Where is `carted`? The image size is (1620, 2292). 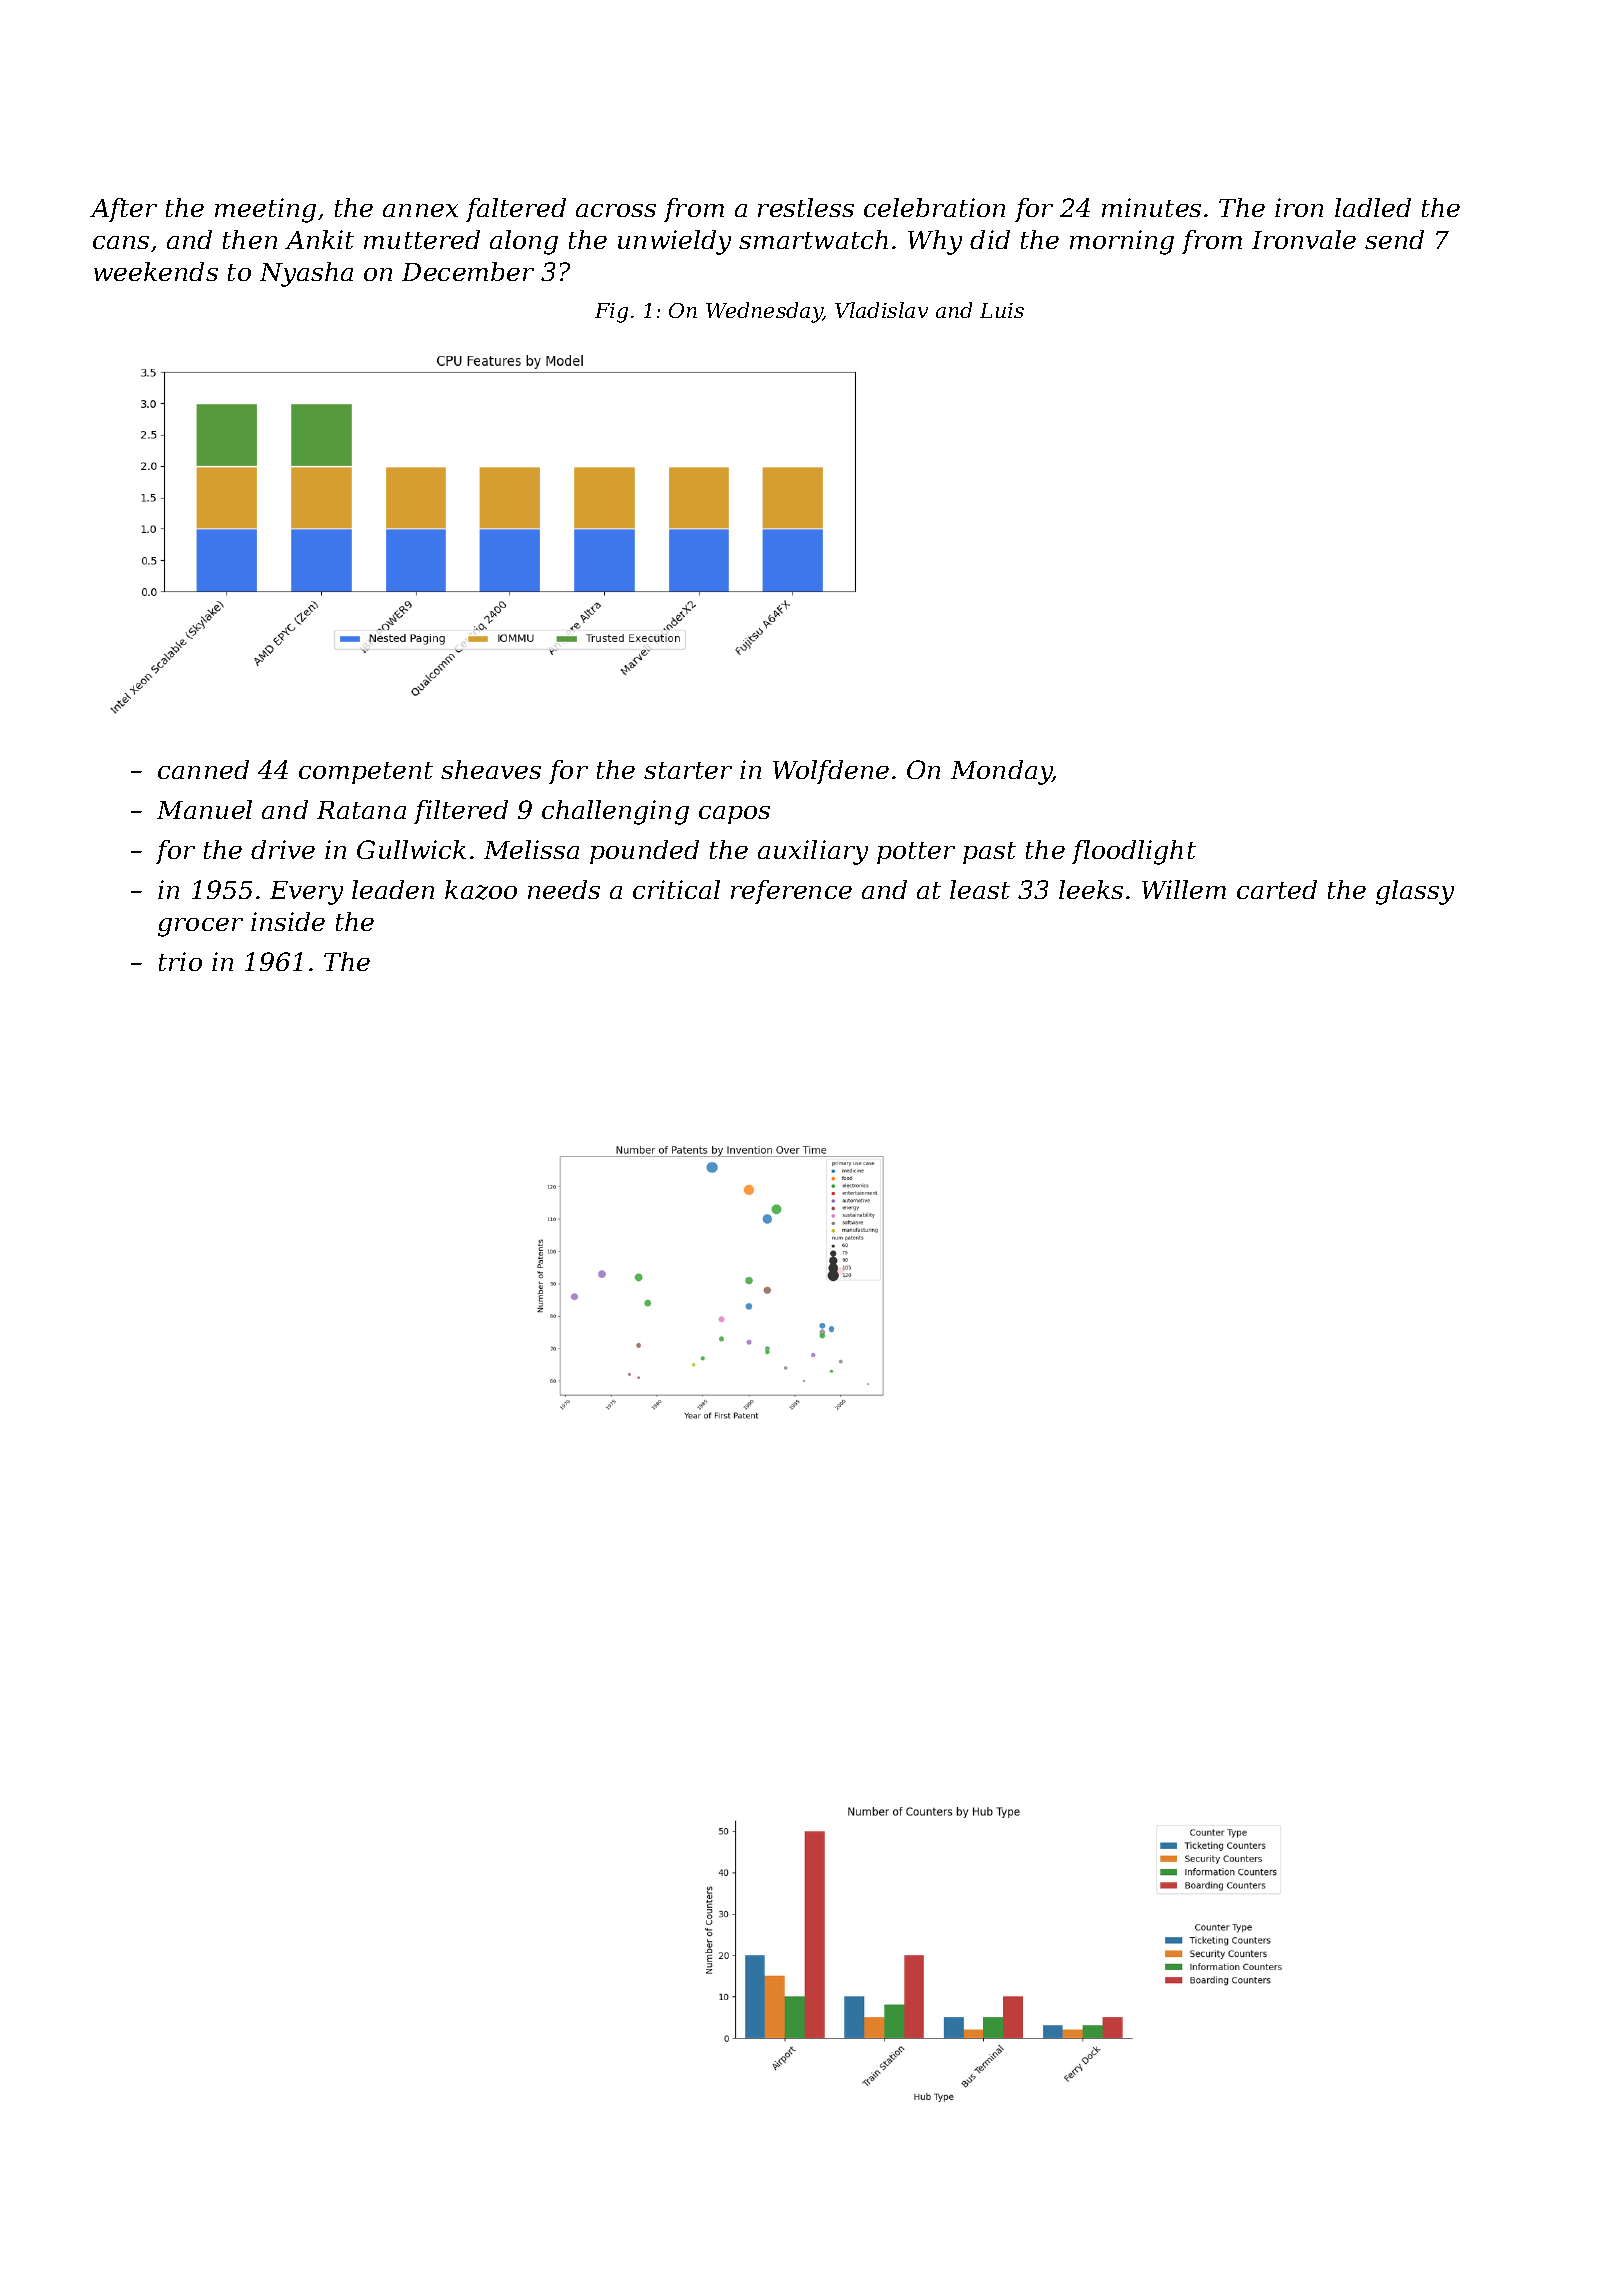
carted is located at coordinates (1277, 889).
